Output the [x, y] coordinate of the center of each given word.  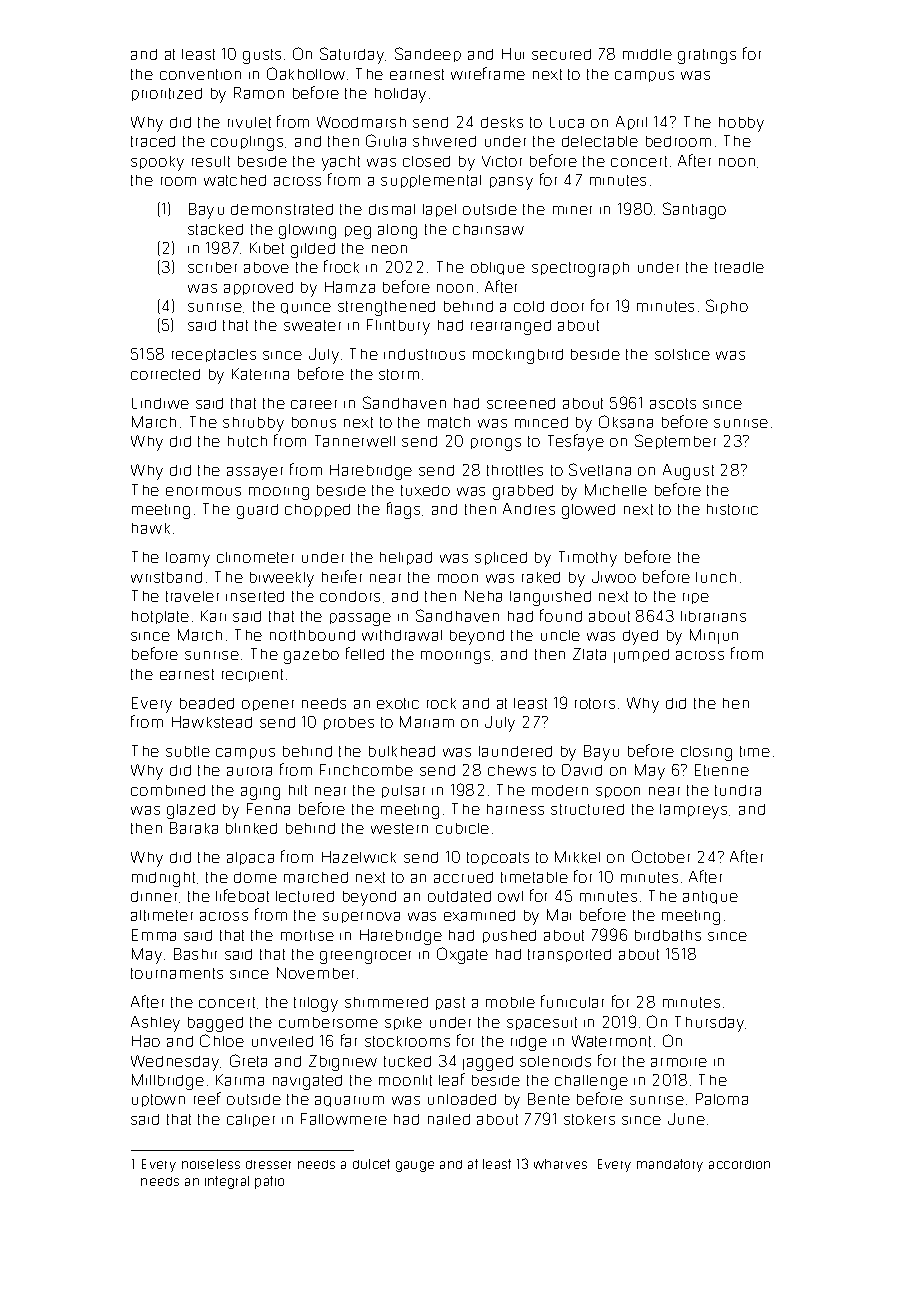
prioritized [167, 94]
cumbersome [328, 1022]
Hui [513, 54]
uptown [158, 1100]
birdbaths [668, 935]
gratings [707, 56]
